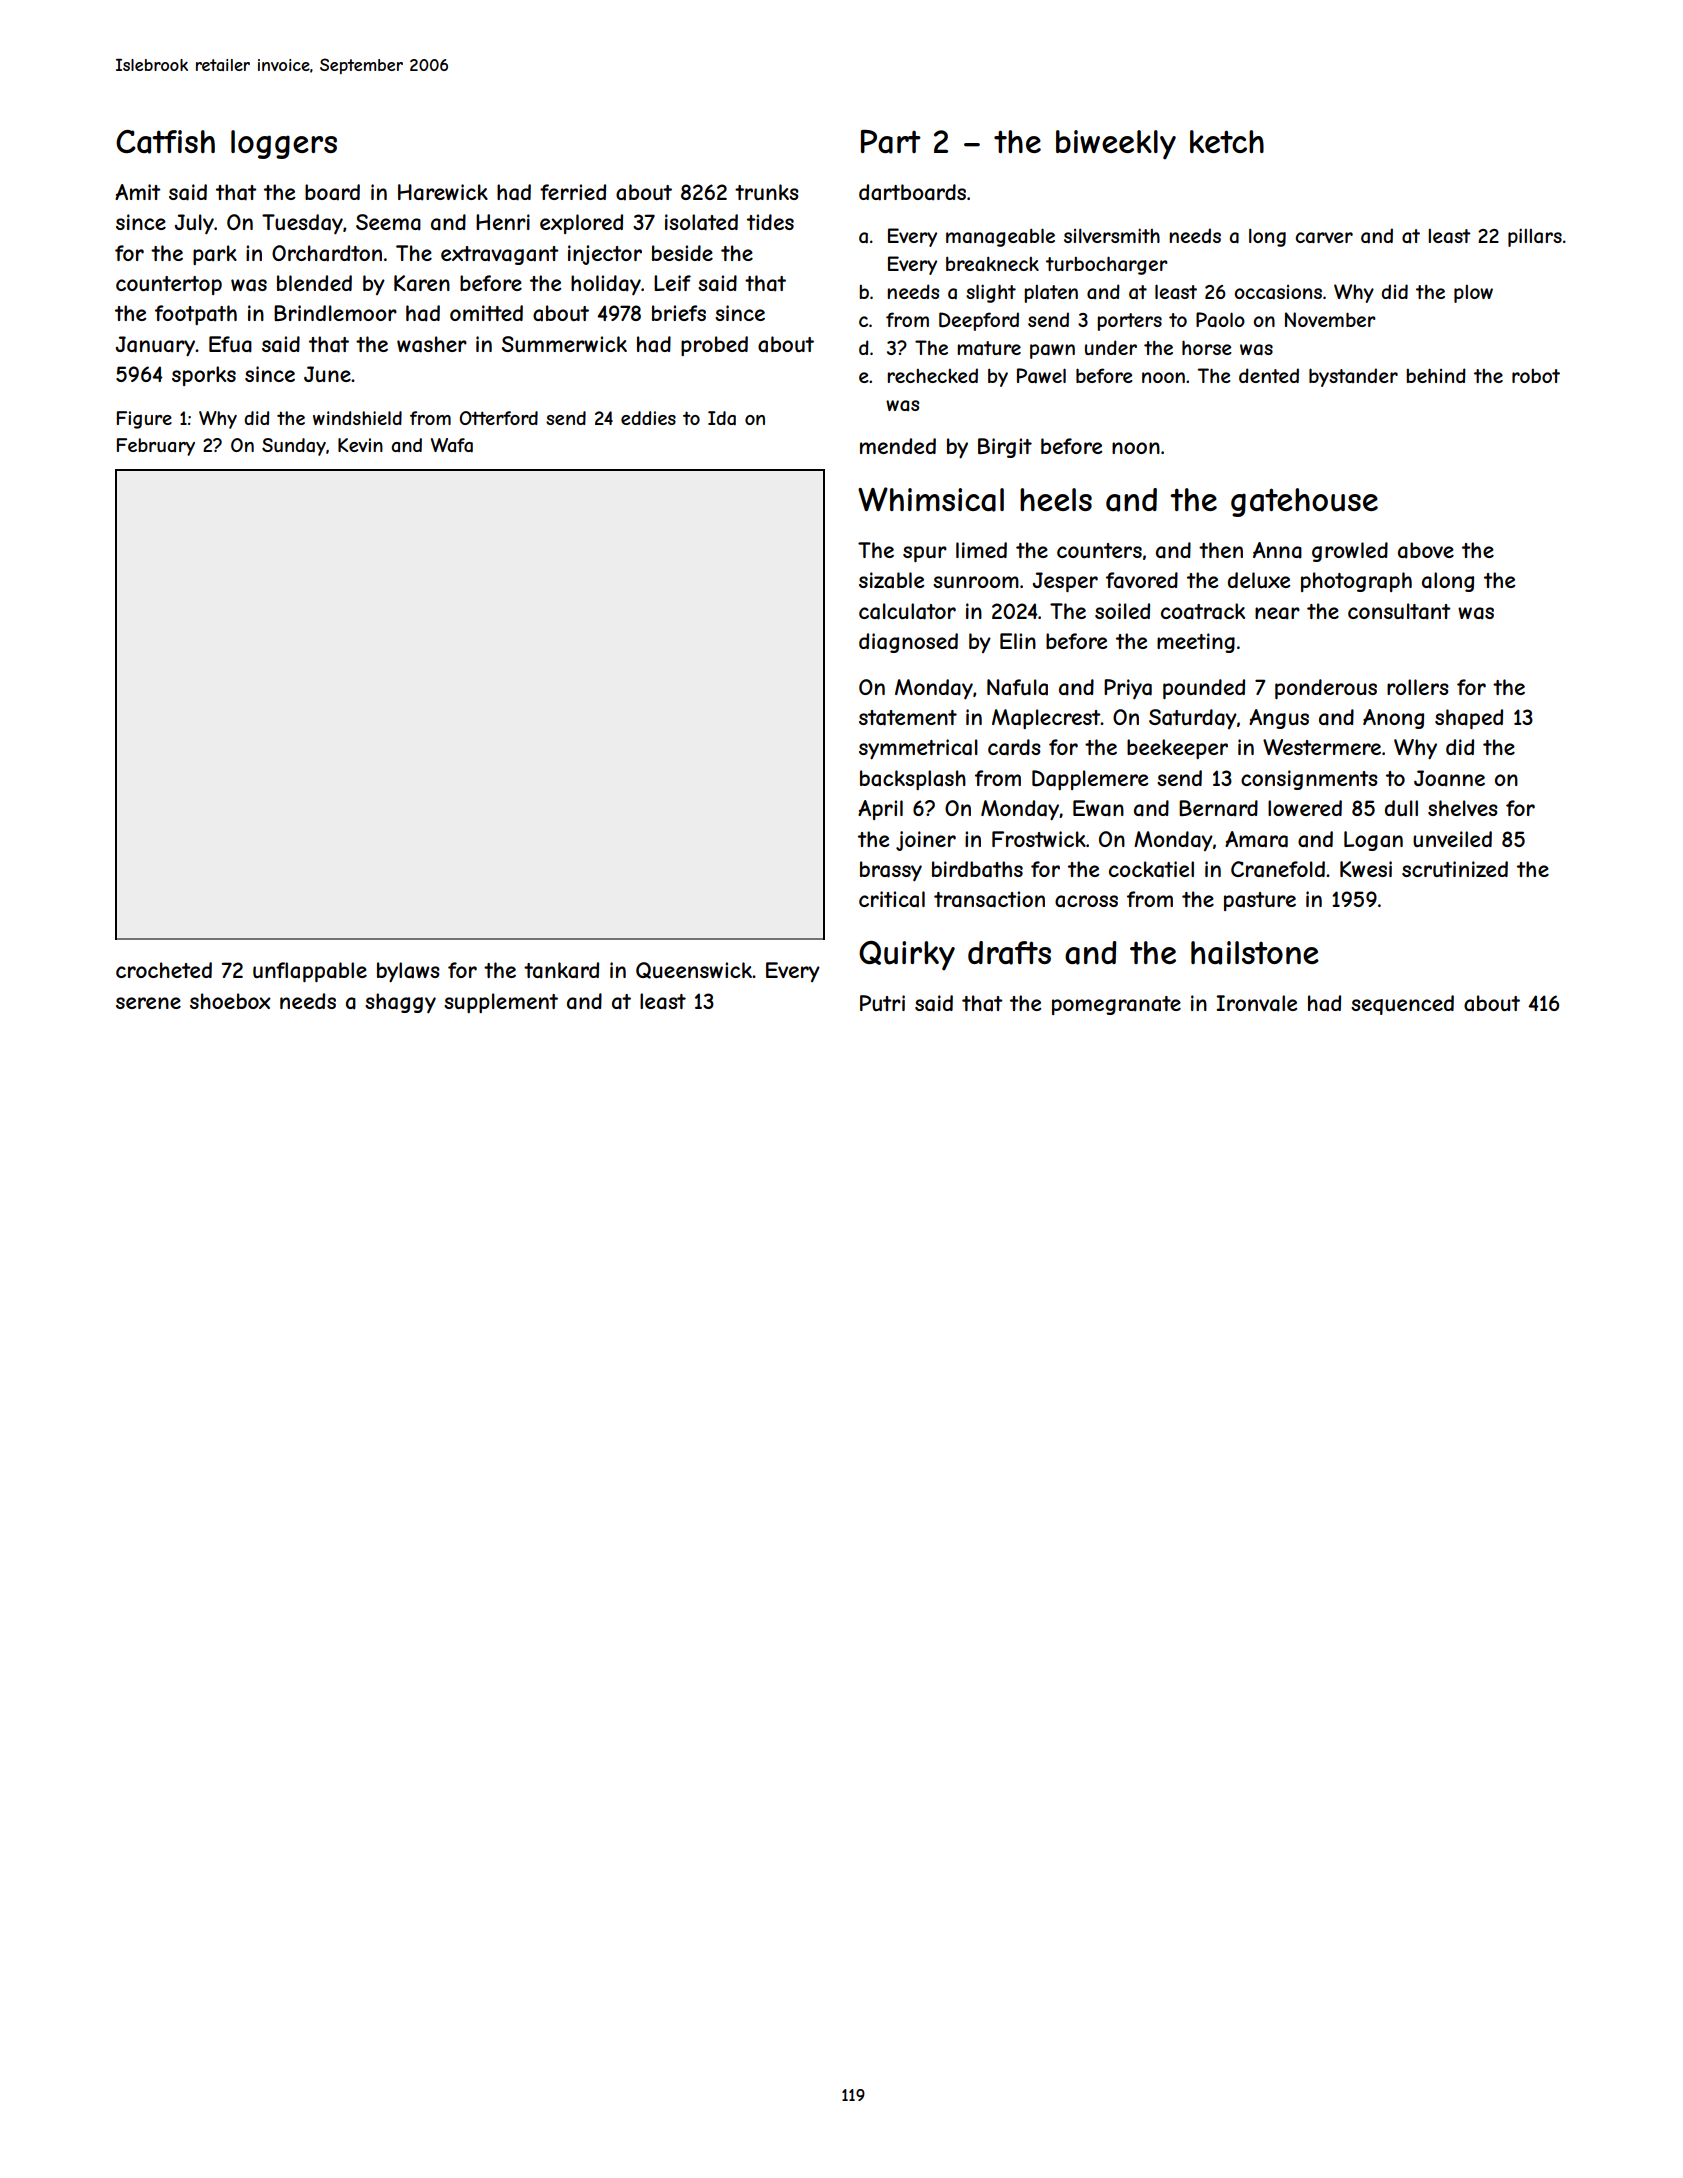 This screenshot has height=2178, width=1683. Describe the element at coordinates (1227, 141) in the screenshot. I see `ketch` at that location.
